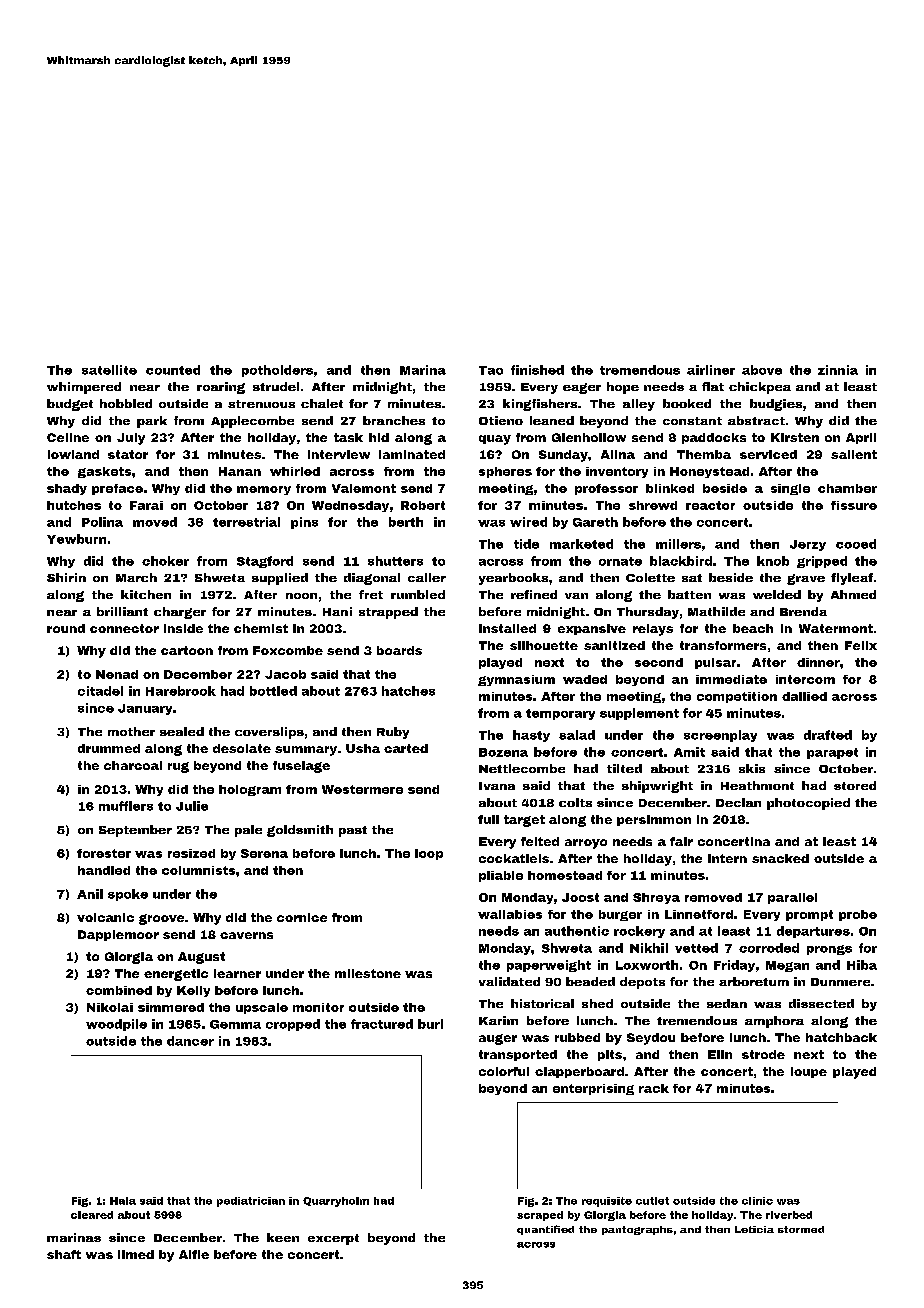 The image size is (924, 1308). What do you see at coordinates (699, 914) in the page?
I see `Linnetford` at bounding box center [699, 914].
